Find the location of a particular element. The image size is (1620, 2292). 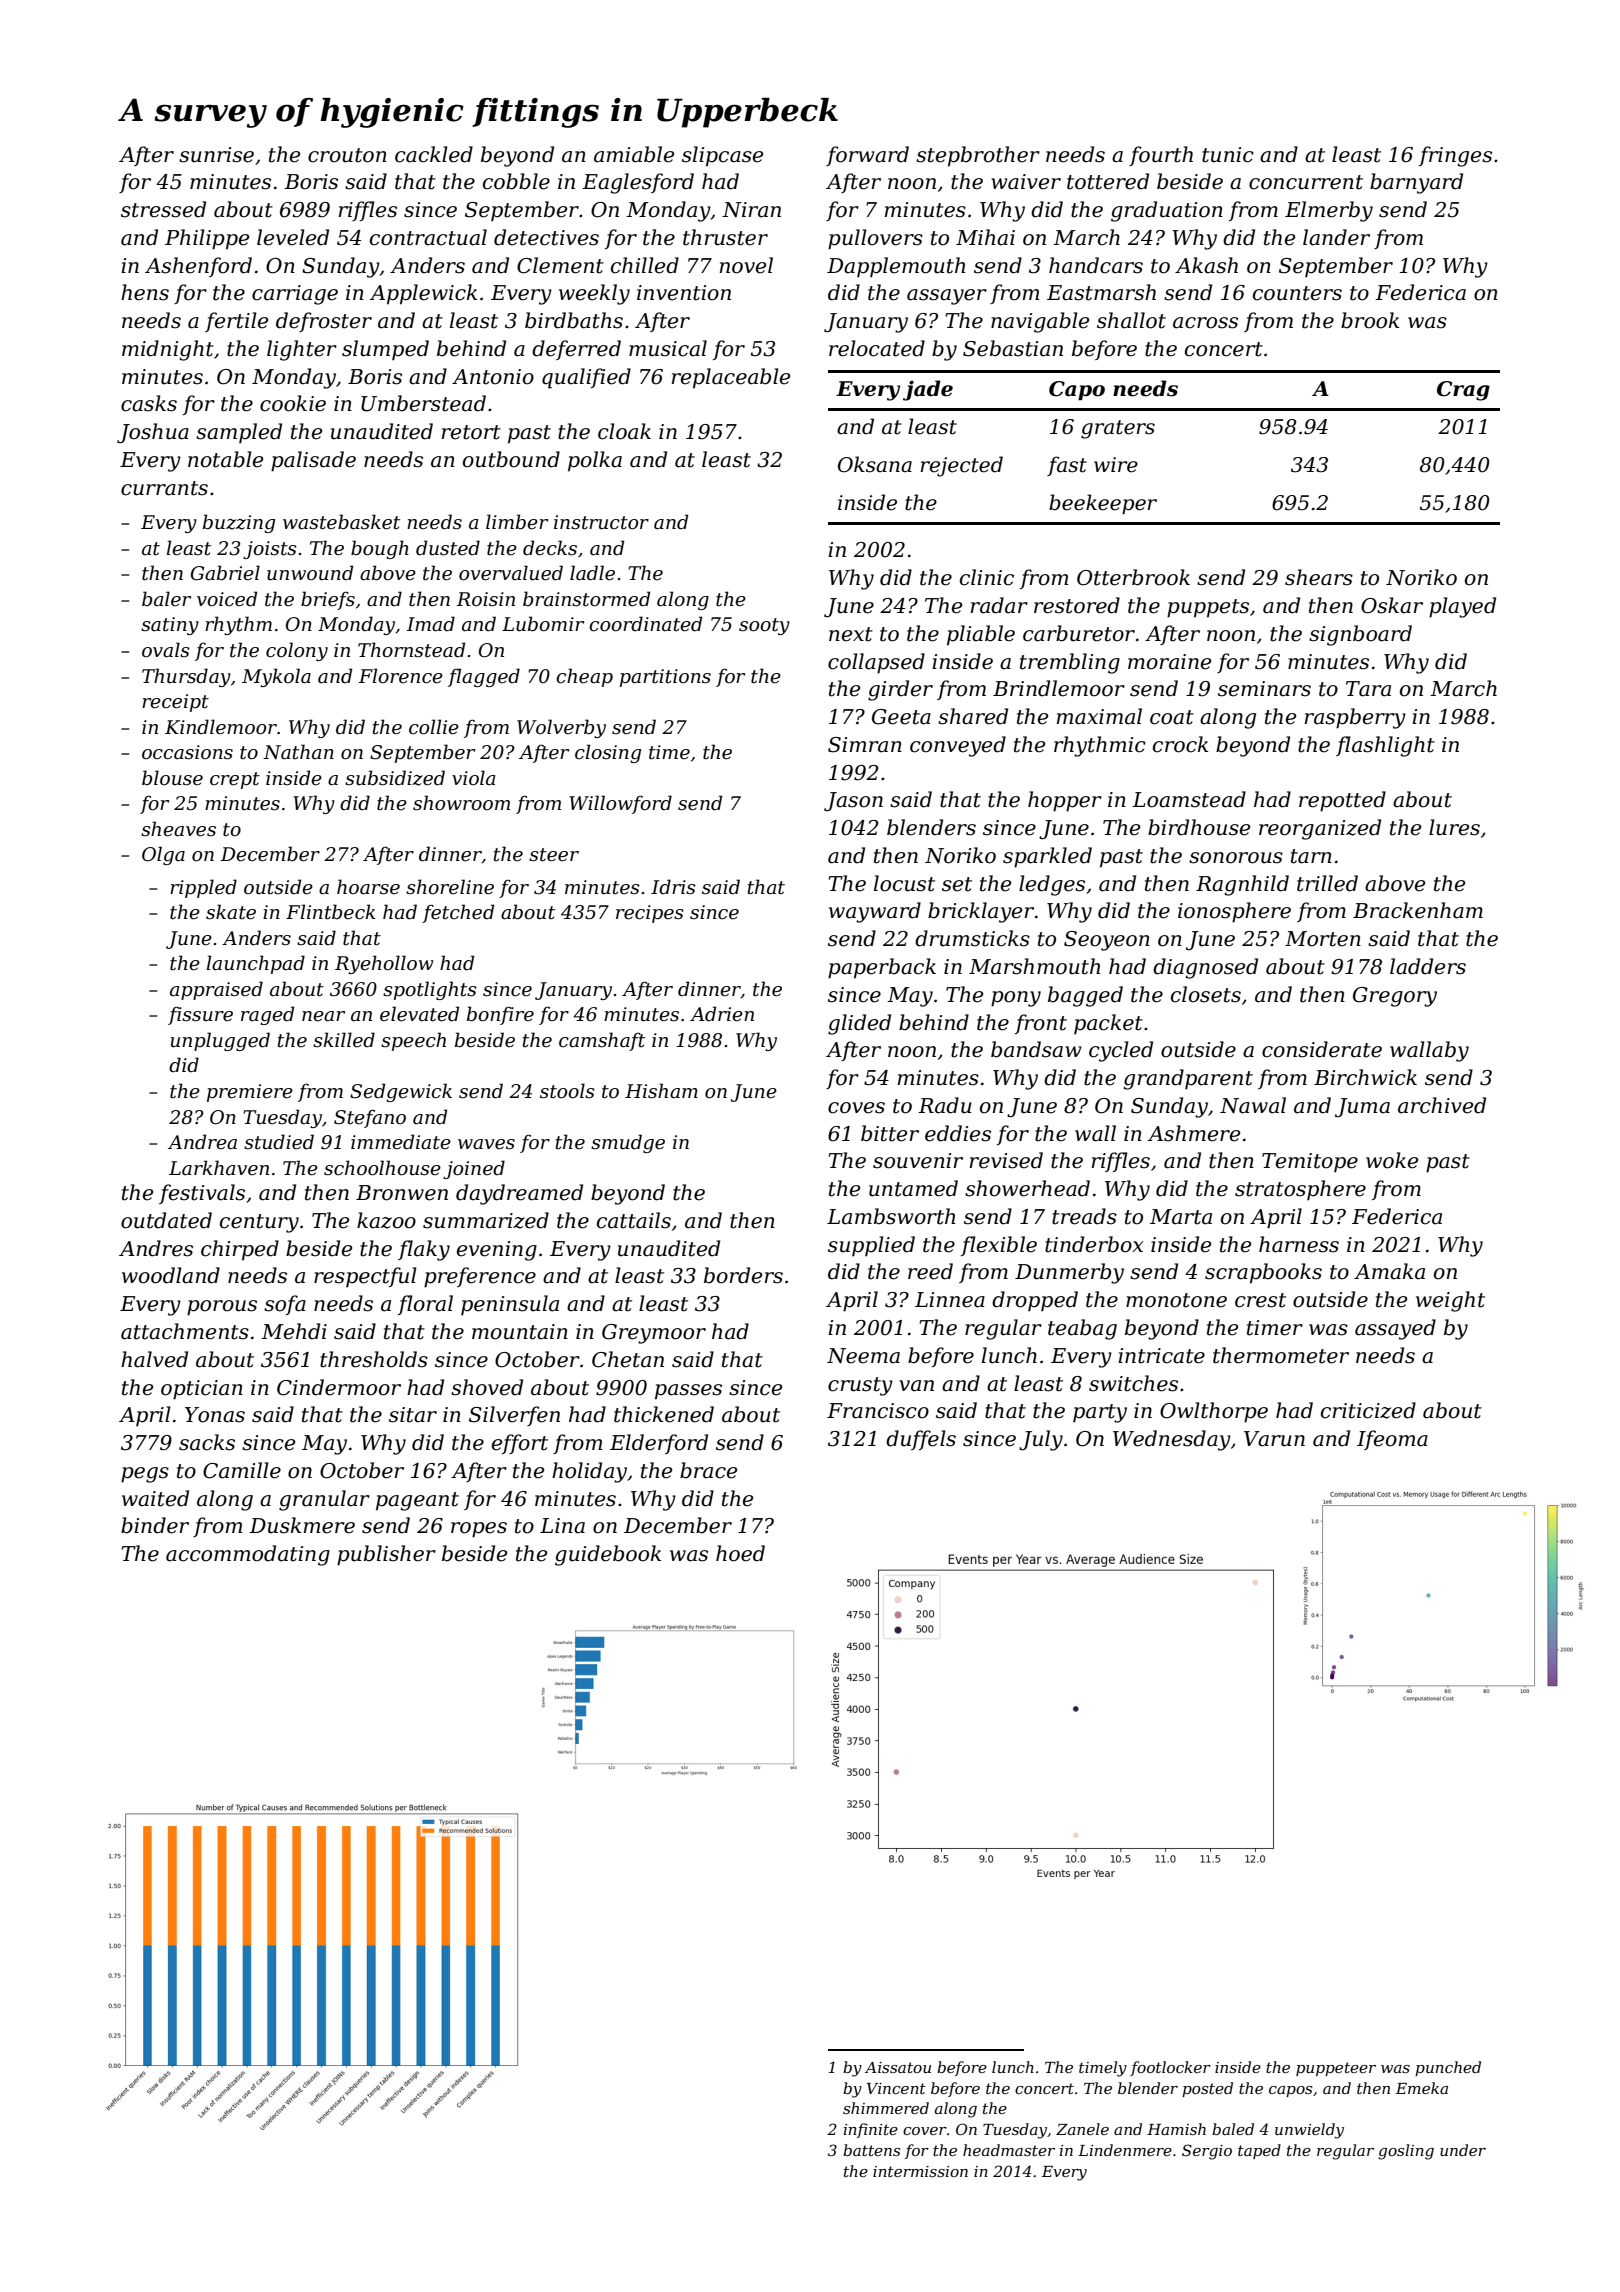

woke is located at coordinates (1392, 1160).
